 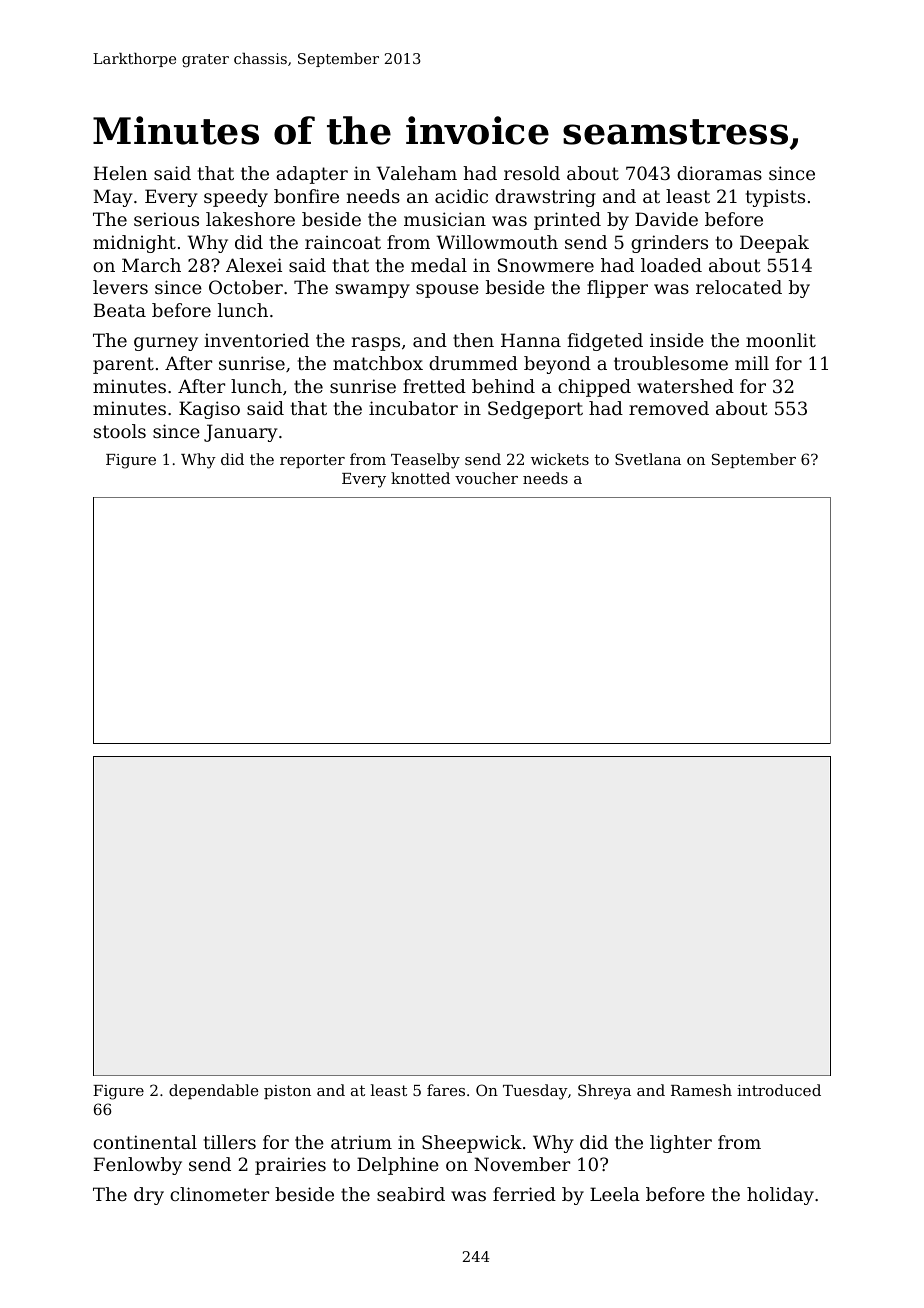 I want to click on clinometer, so click(x=219, y=1194).
